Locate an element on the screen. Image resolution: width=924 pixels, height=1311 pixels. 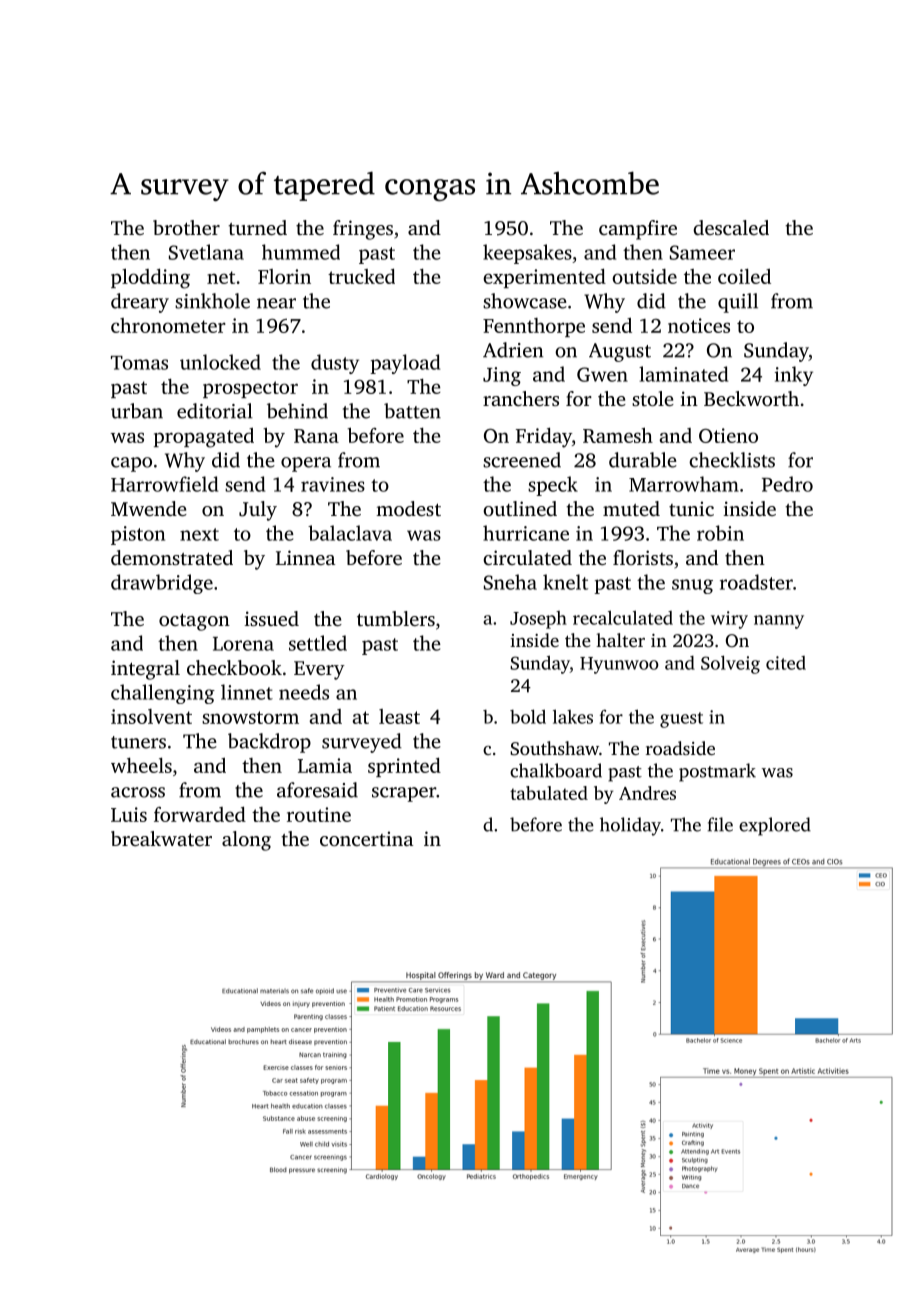
Marrowham is located at coordinates (684, 484).
